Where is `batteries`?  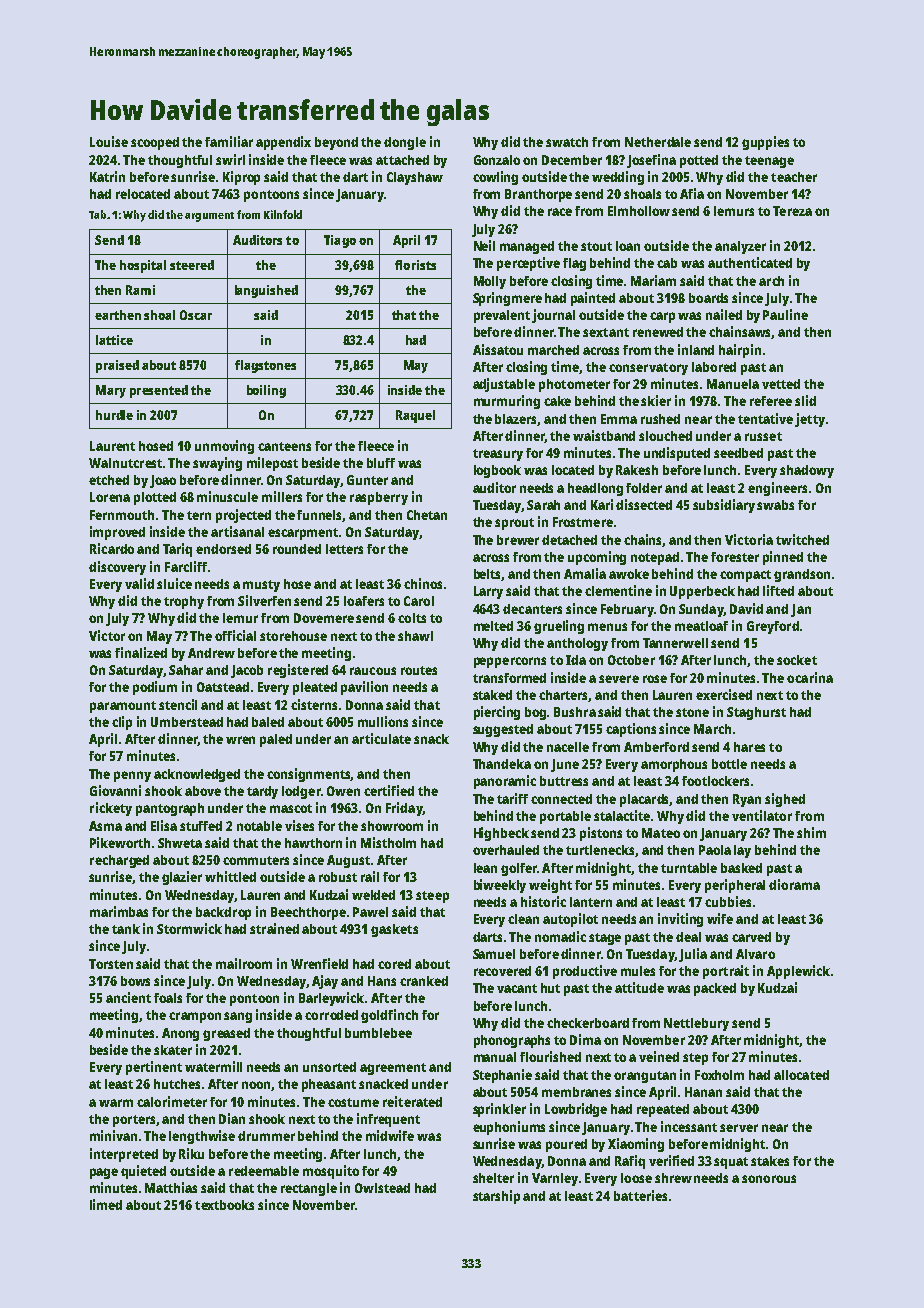 batteries is located at coordinates (640, 1195).
